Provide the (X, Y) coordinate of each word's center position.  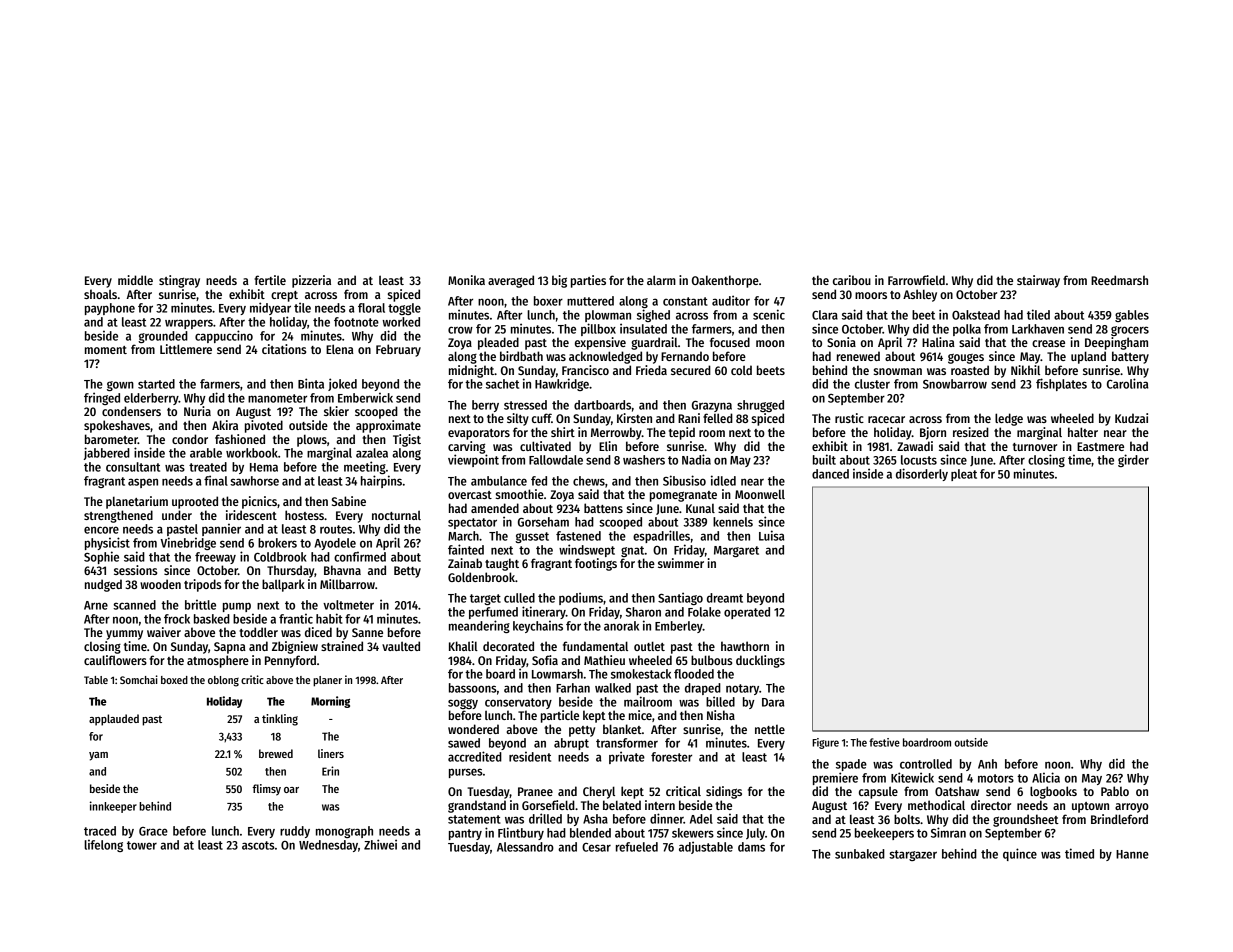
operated (747, 613)
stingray (179, 281)
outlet (649, 646)
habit (329, 618)
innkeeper (113, 807)
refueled (637, 847)
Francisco (585, 370)
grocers (1130, 331)
